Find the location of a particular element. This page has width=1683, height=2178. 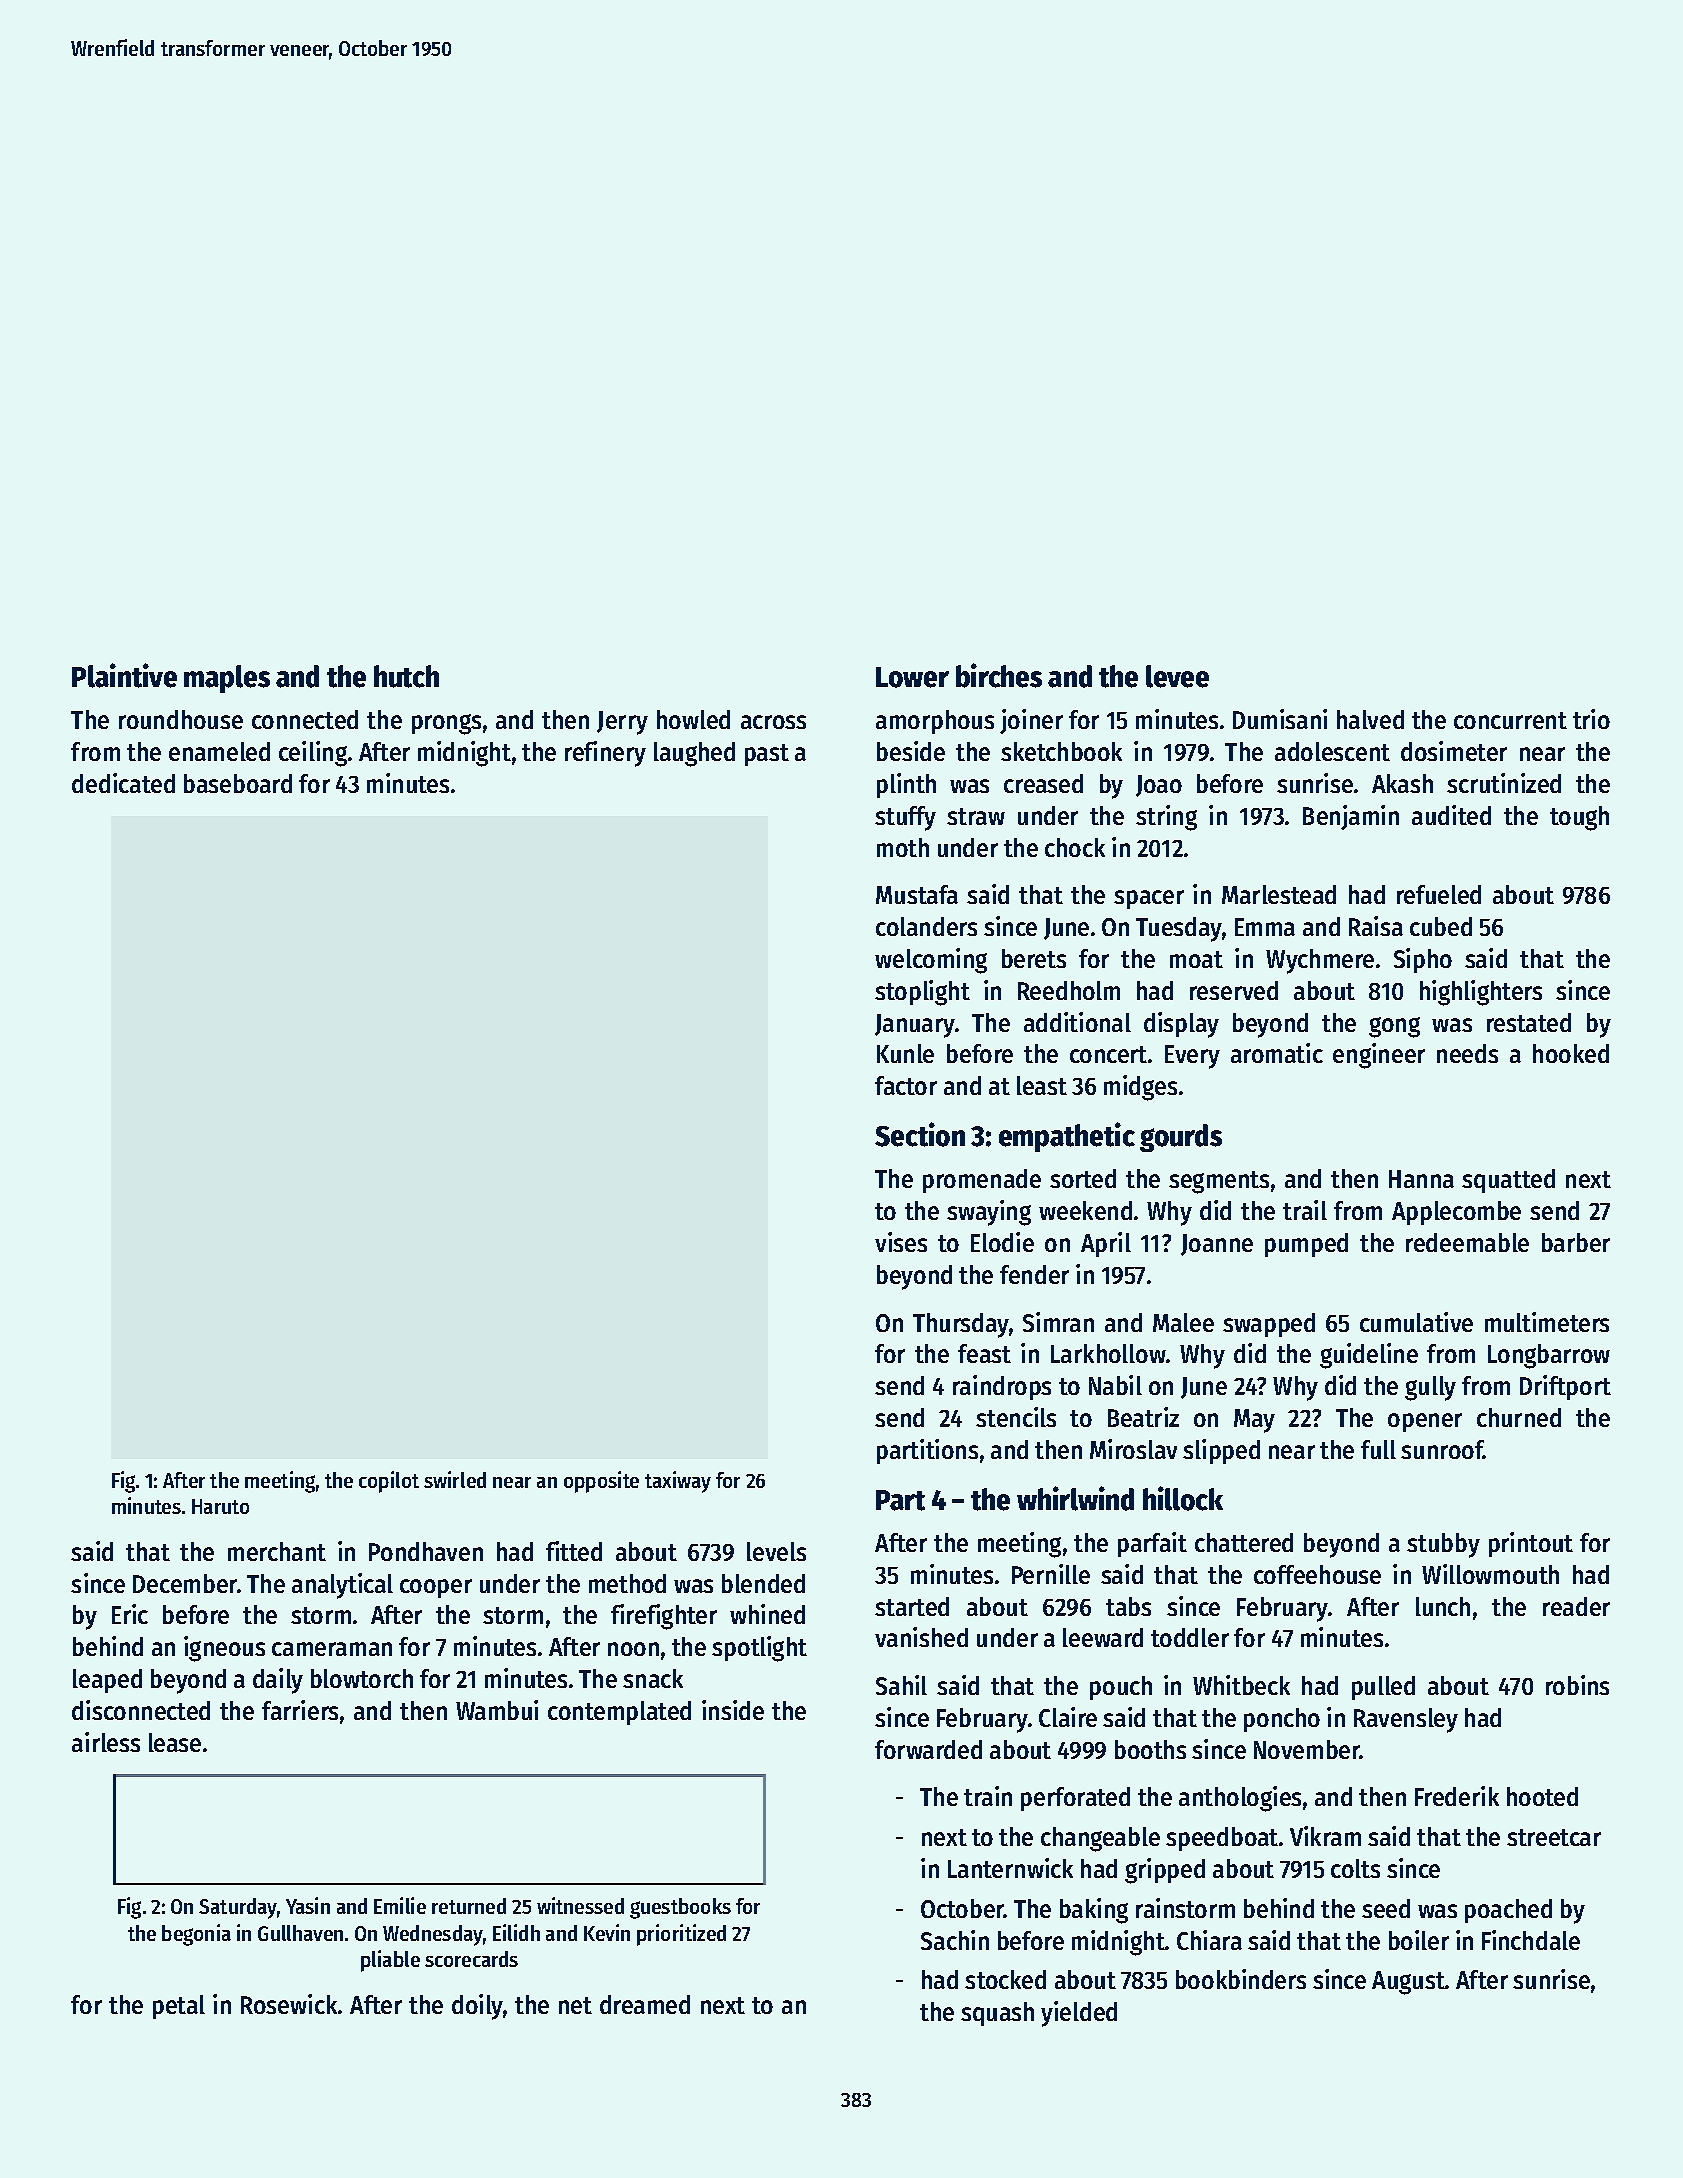

yielded is located at coordinates (1079, 2014).
